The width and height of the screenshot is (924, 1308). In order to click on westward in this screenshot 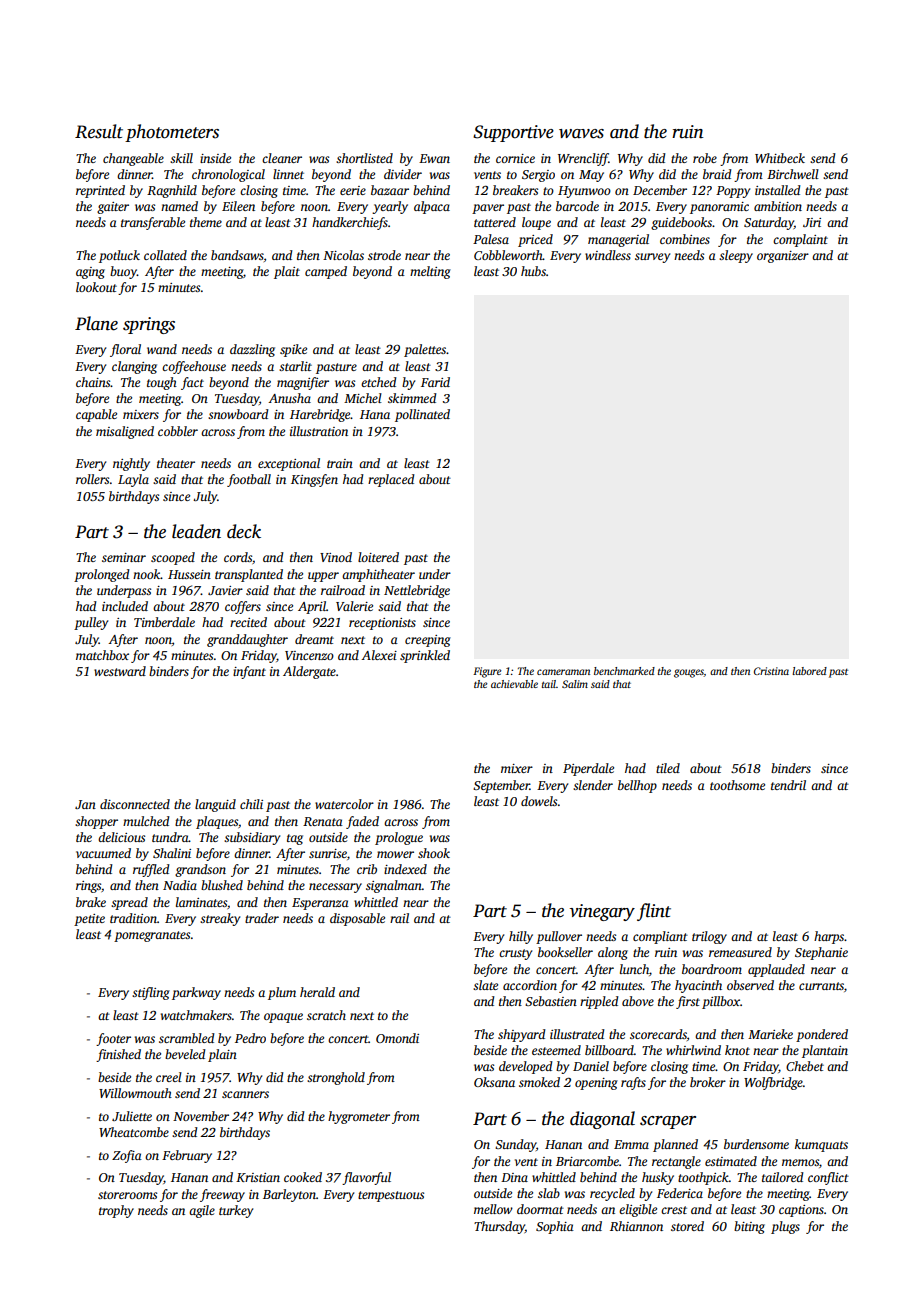, I will do `click(120, 671)`.
